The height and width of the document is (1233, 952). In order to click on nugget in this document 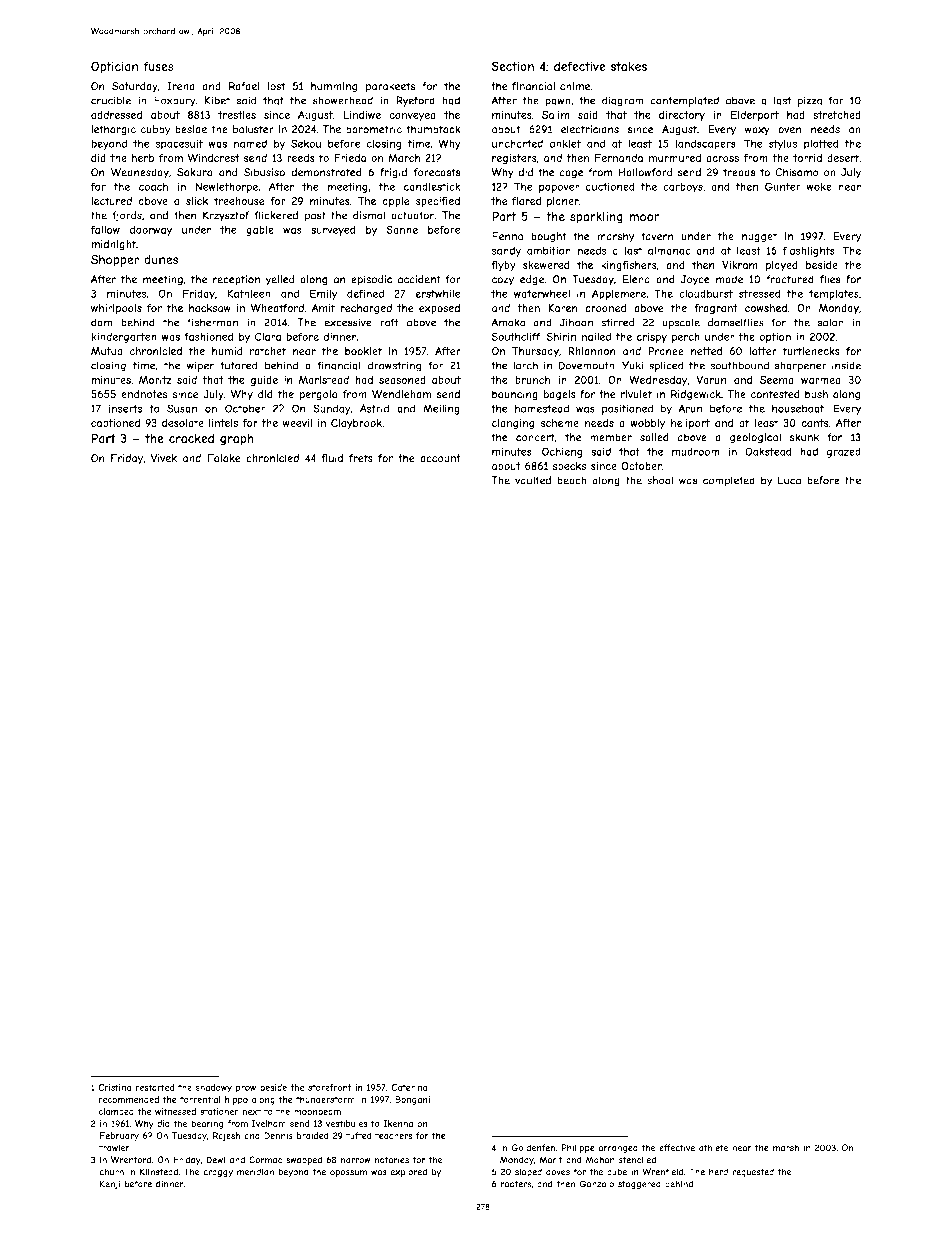, I will do `click(759, 237)`.
